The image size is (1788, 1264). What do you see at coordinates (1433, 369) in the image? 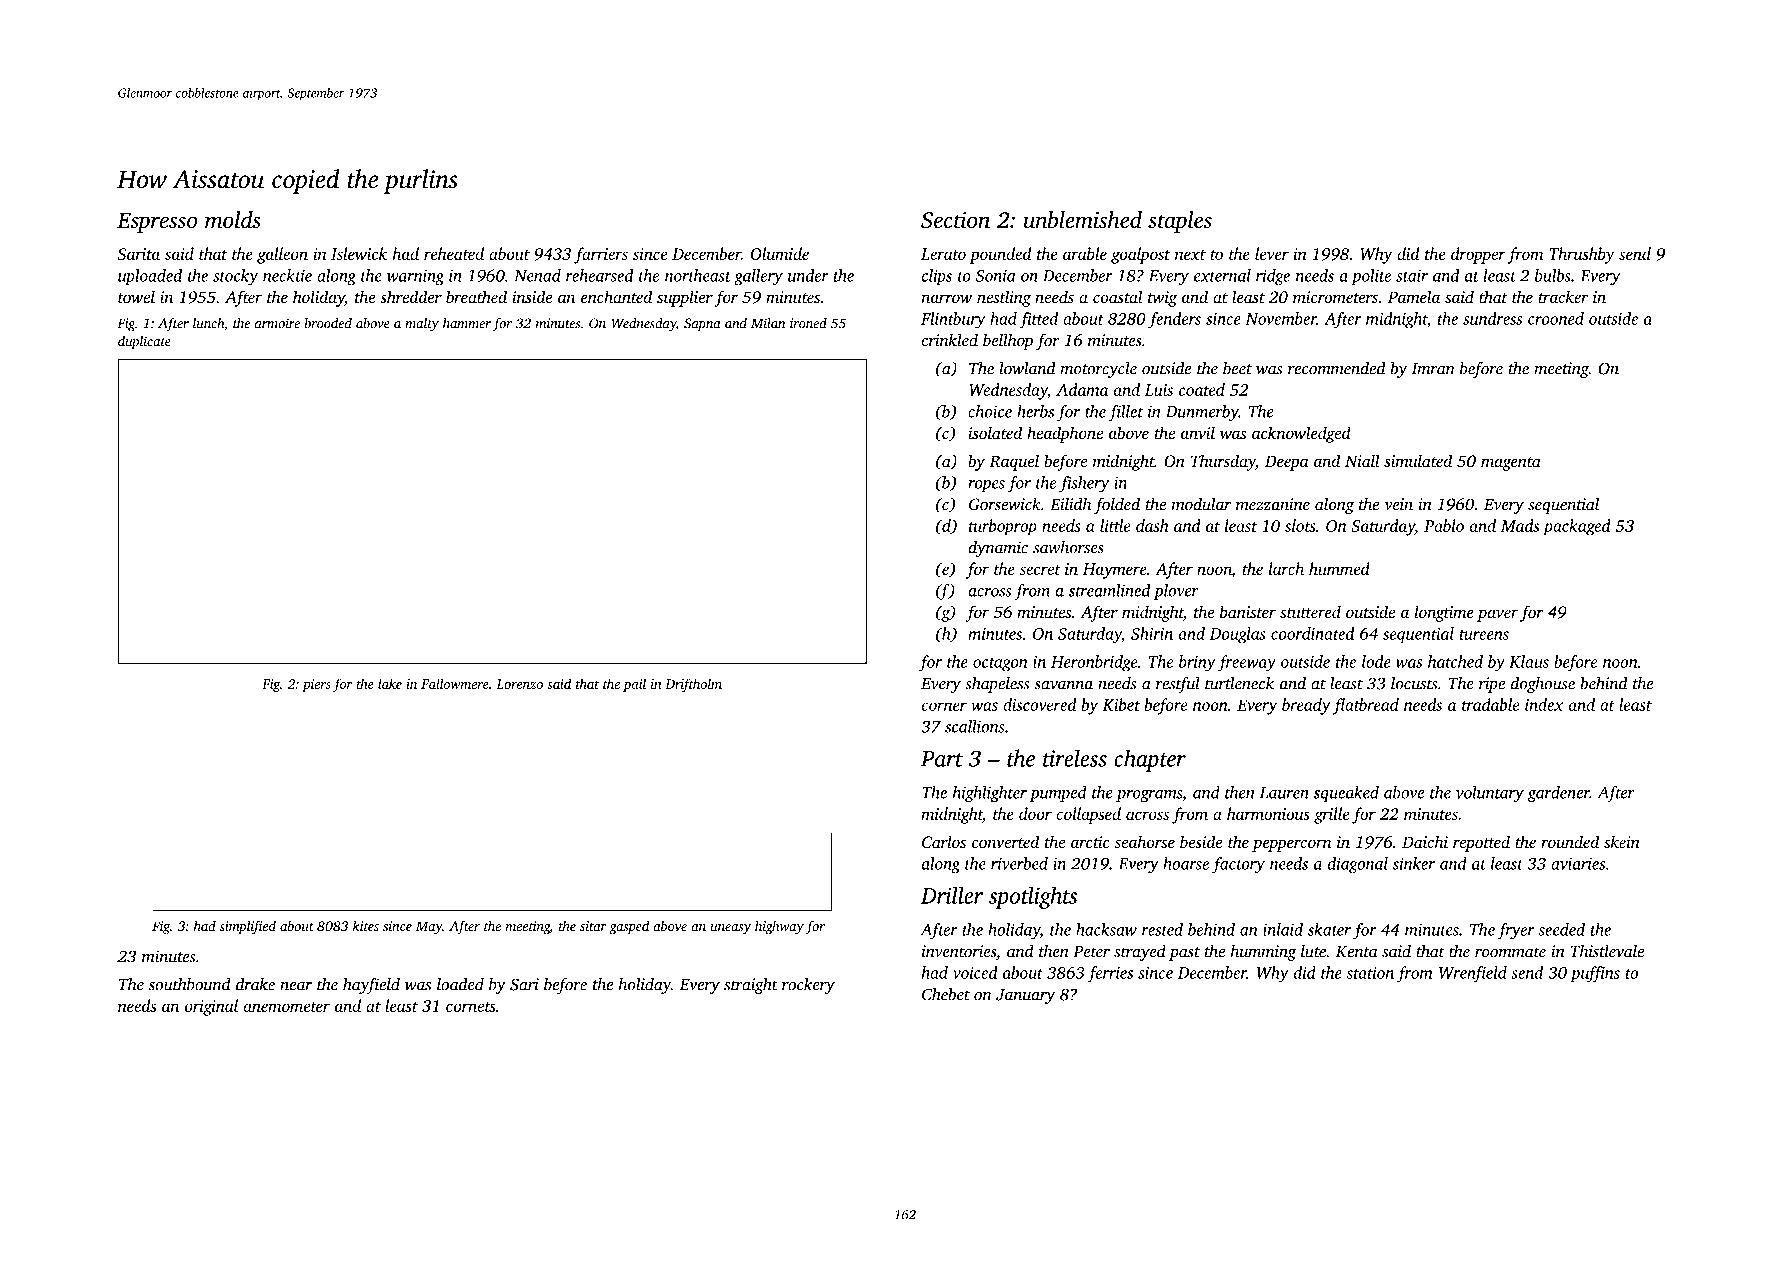
I see `Imran` at bounding box center [1433, 369].
